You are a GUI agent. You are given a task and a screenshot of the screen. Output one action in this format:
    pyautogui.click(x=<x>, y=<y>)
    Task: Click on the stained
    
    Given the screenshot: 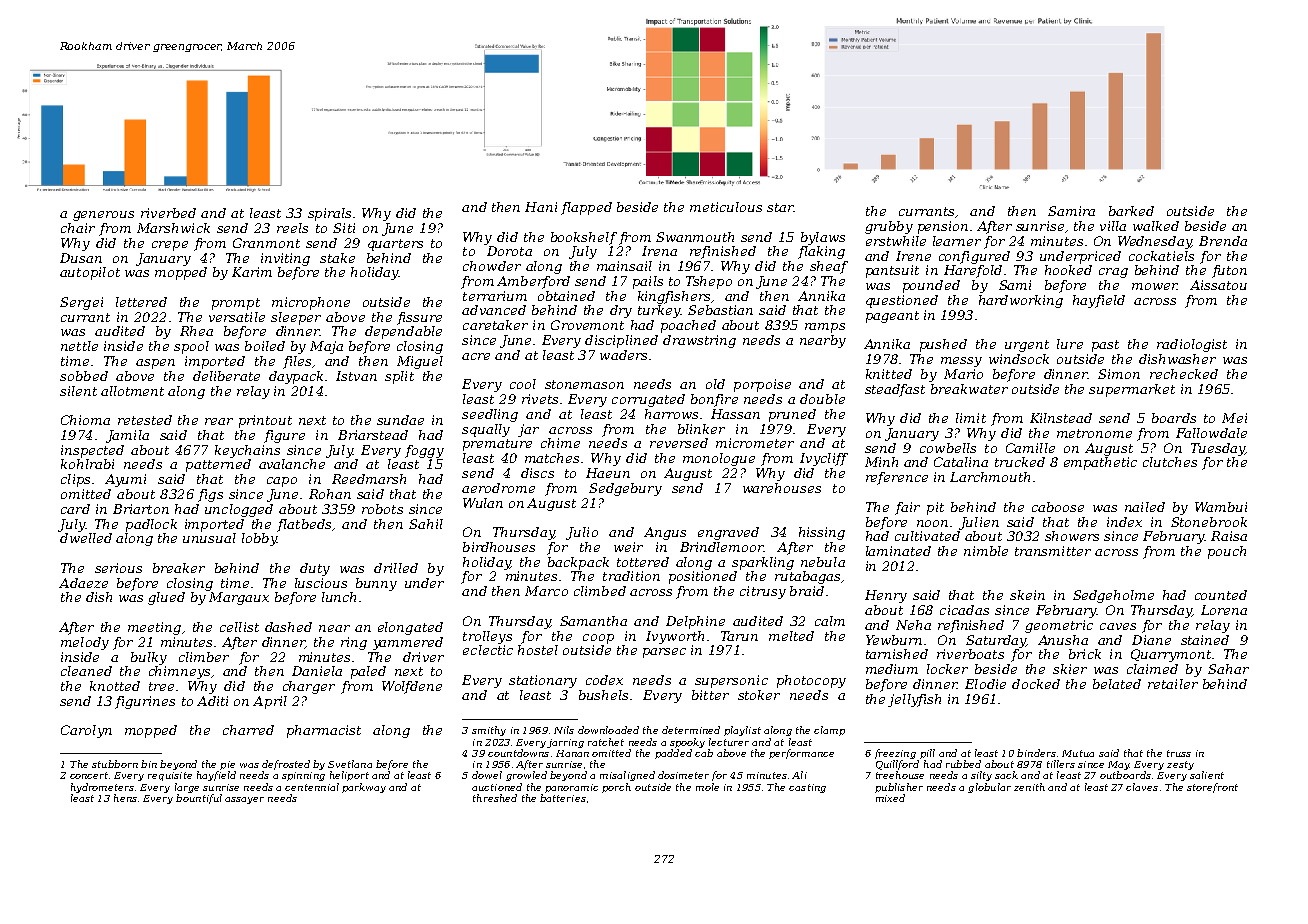 What is the action you would take?
    pyautogui.click(x=1205, y=640)
